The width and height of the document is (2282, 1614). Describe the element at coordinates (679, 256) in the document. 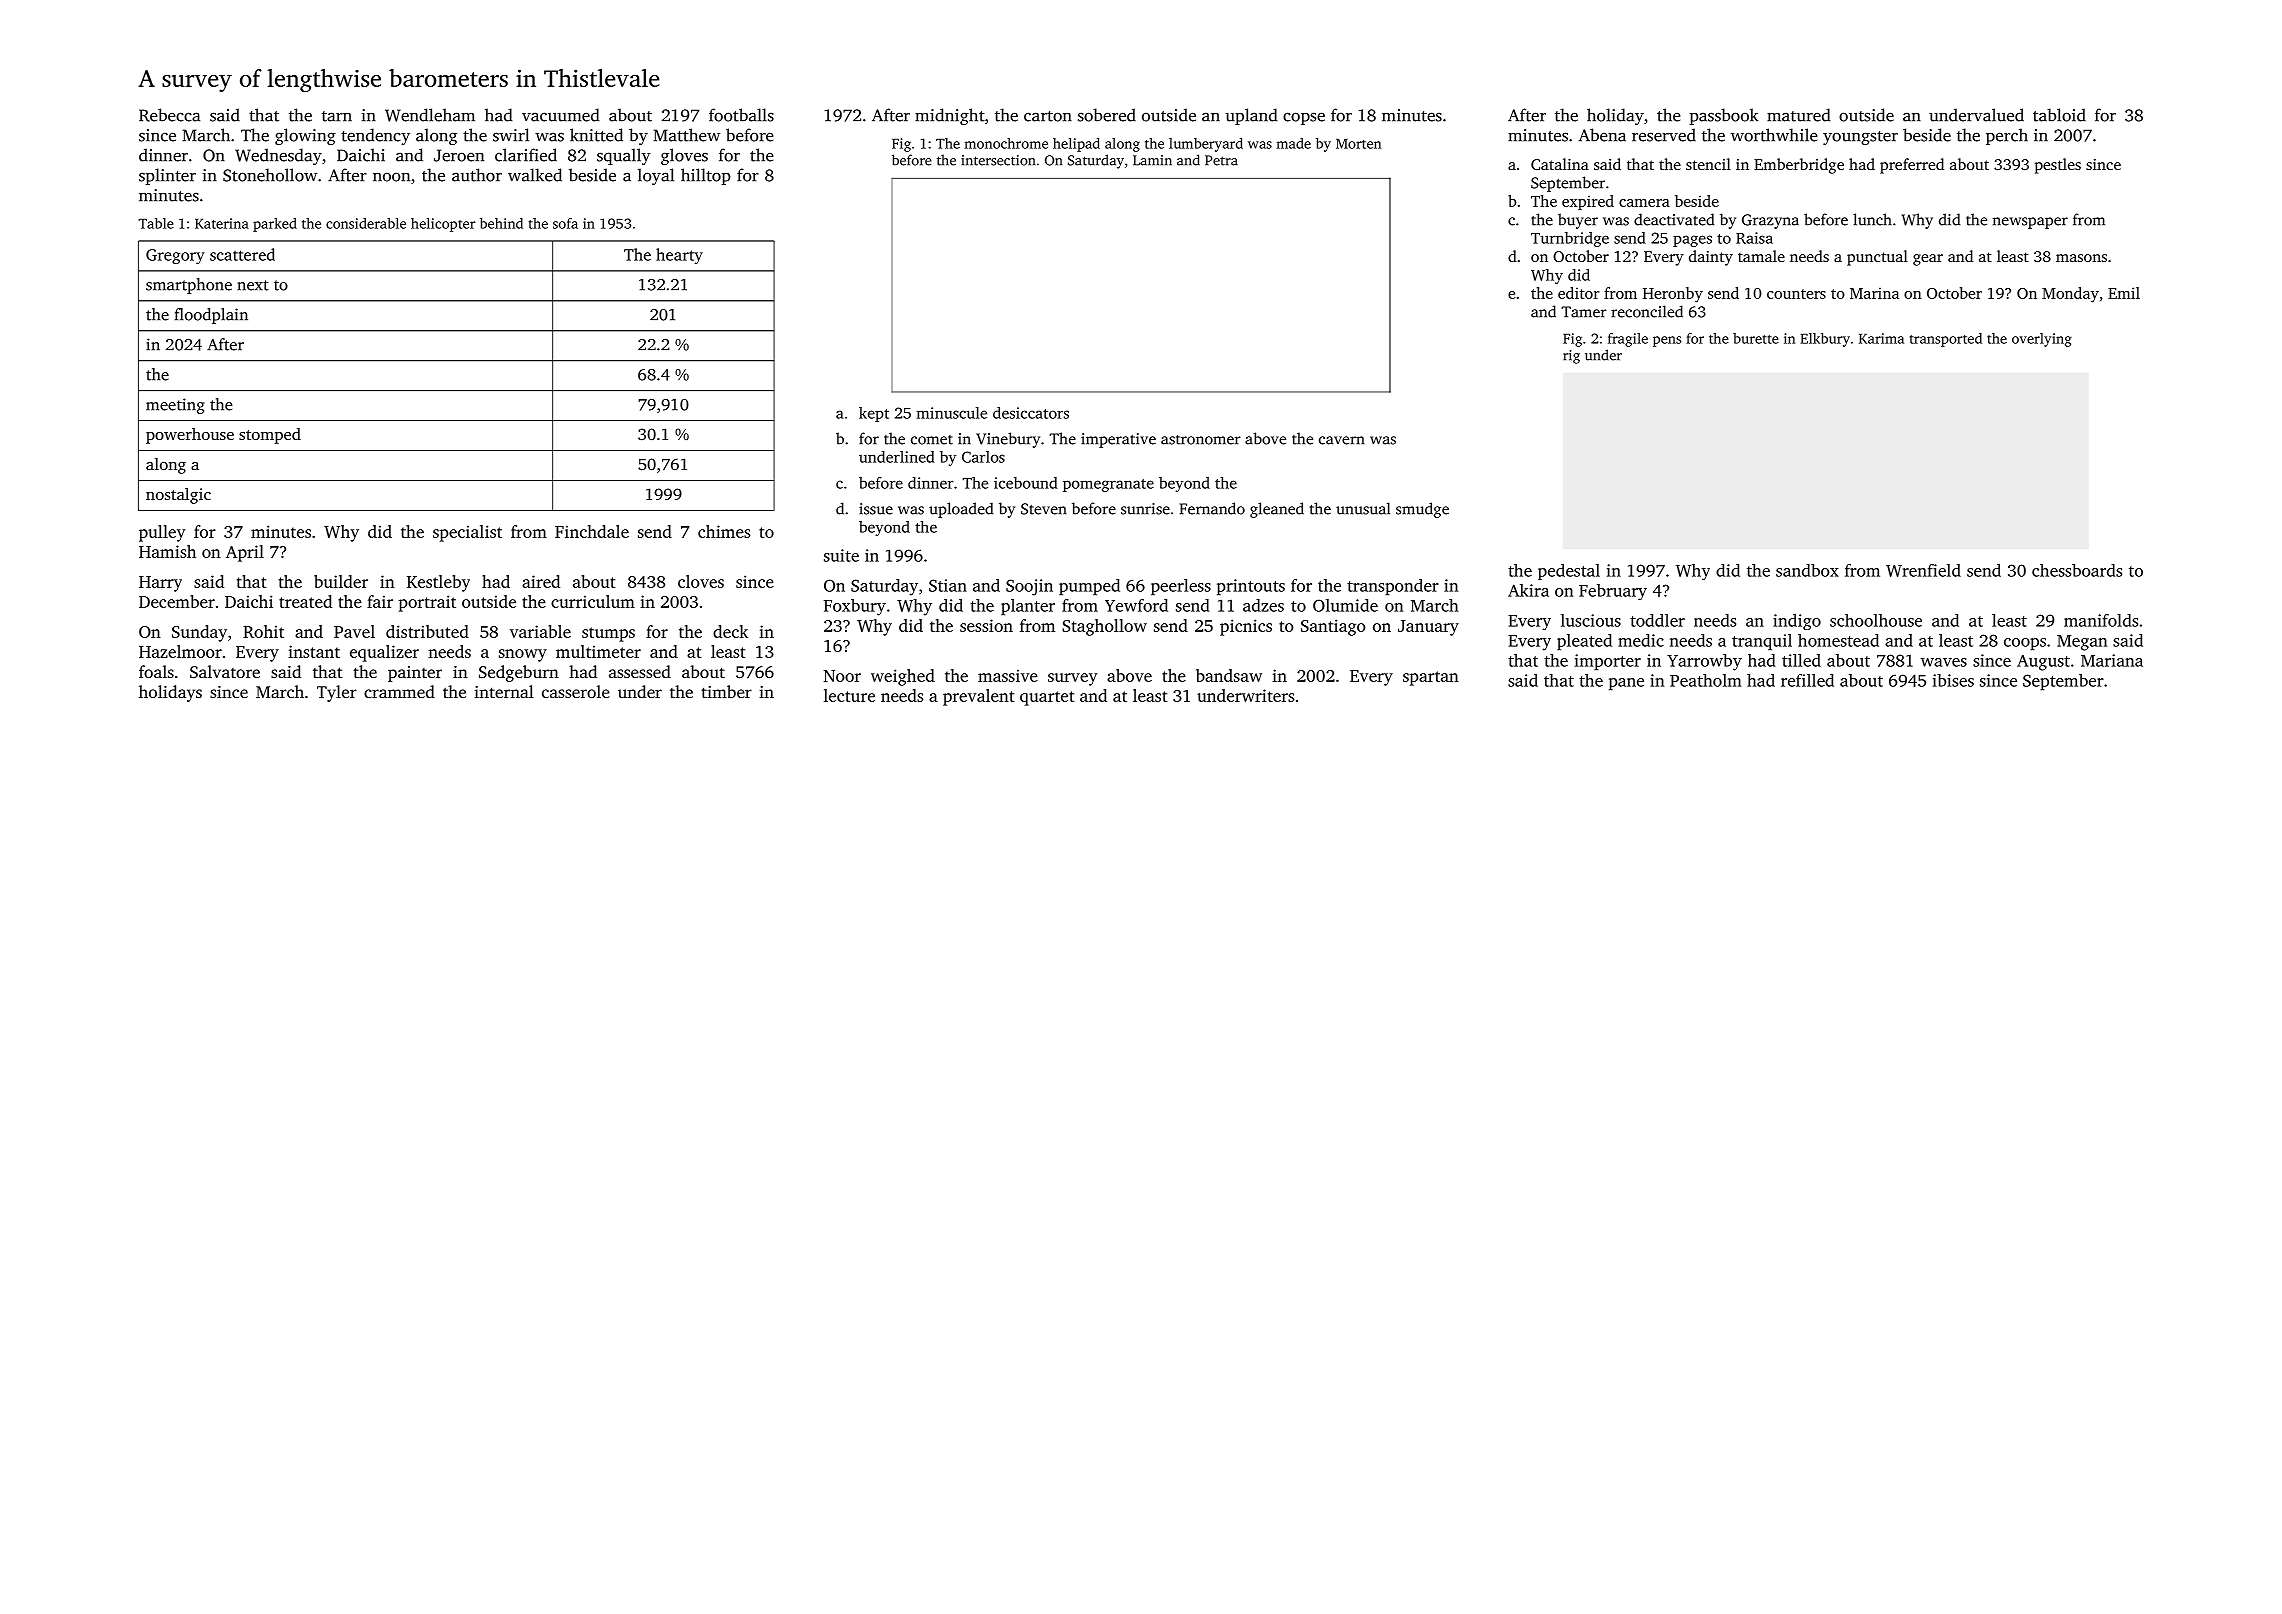

I see `hearty` at that location.
